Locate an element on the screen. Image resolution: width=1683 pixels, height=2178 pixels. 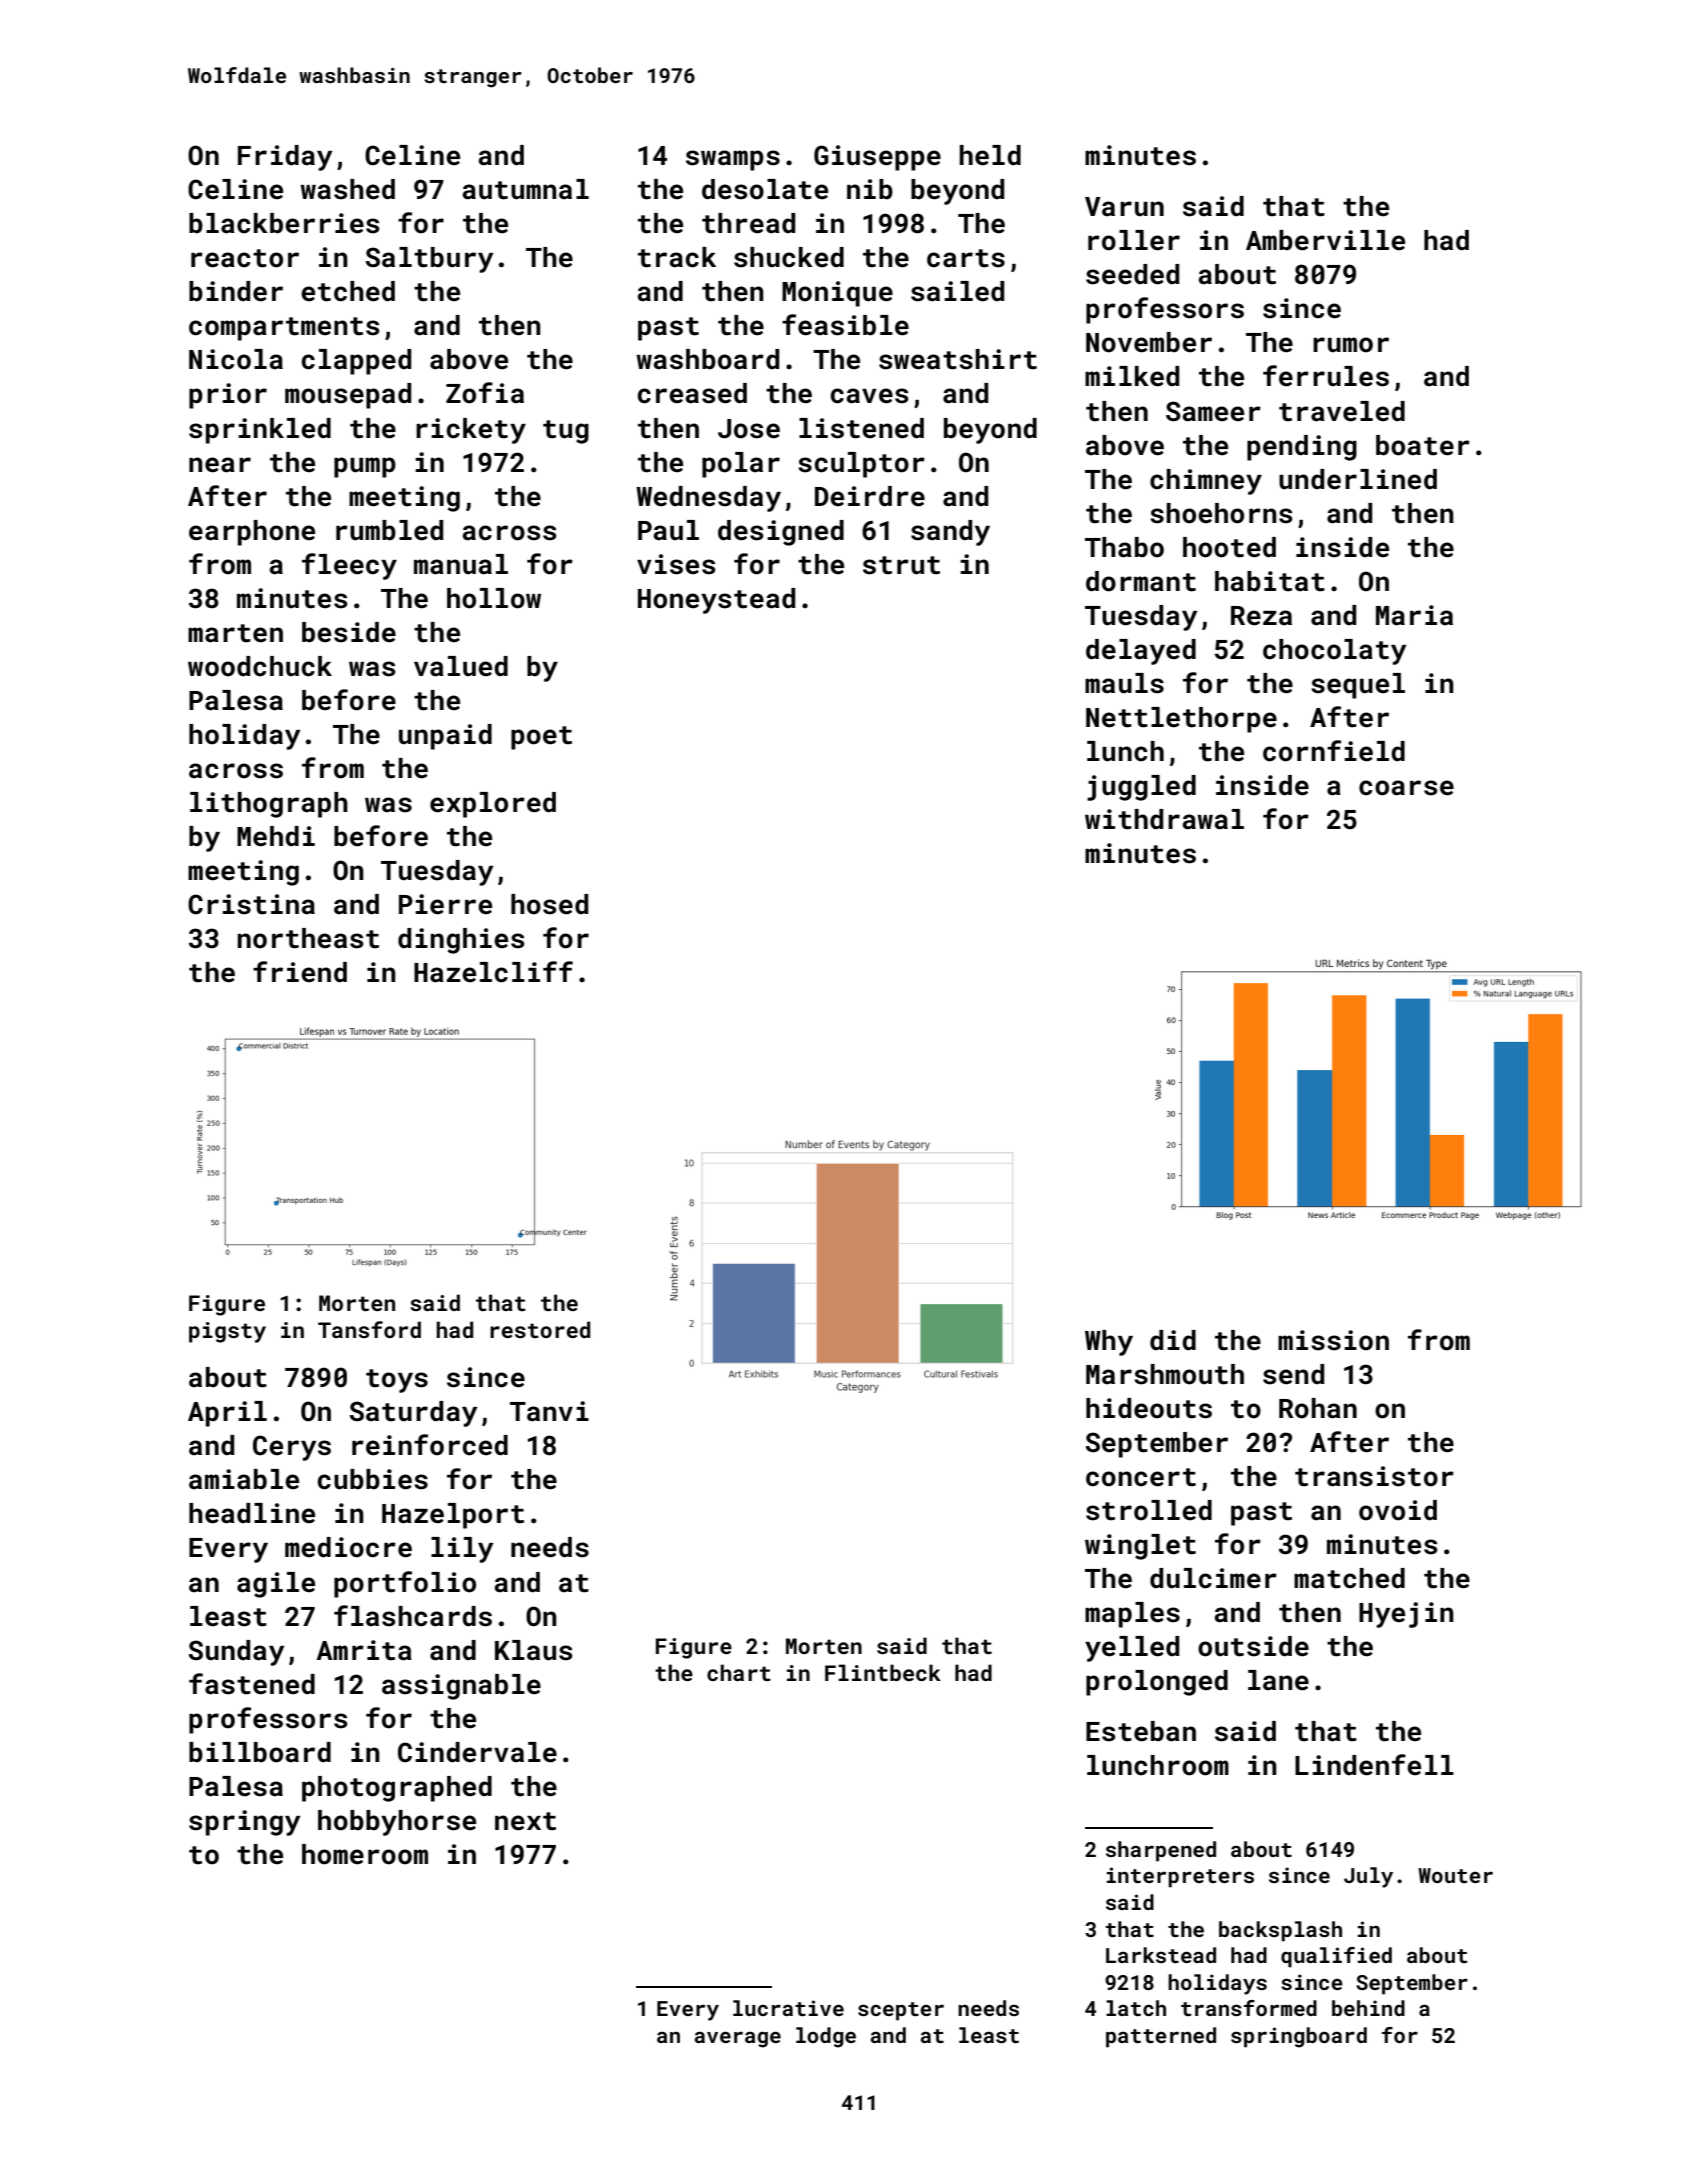
explored is located at coordinates (493, 805).
